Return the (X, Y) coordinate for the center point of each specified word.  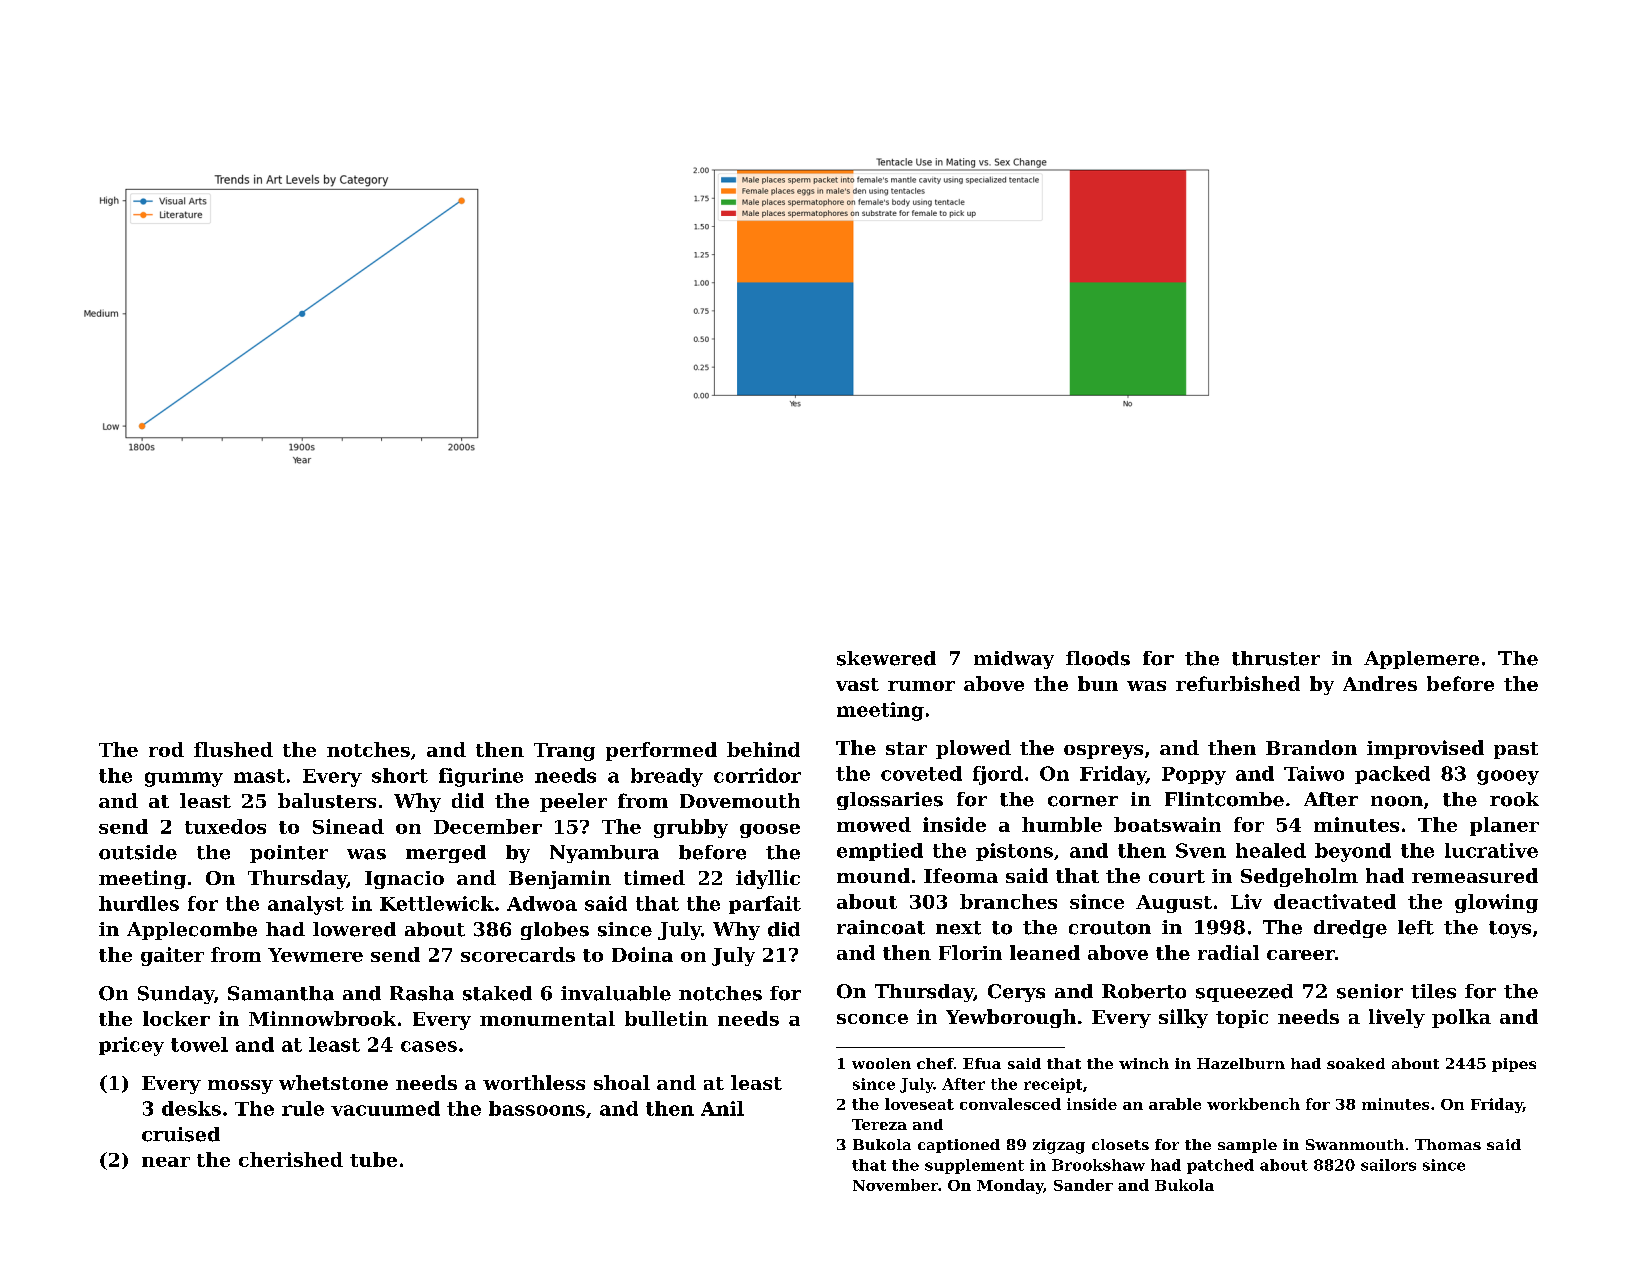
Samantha (281, 993)
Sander (1083, 1185)
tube (373, 1159)
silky (1183, 1018)
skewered (886, 658)
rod (166, 749)
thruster (1276, 658)
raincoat (881, 927)
